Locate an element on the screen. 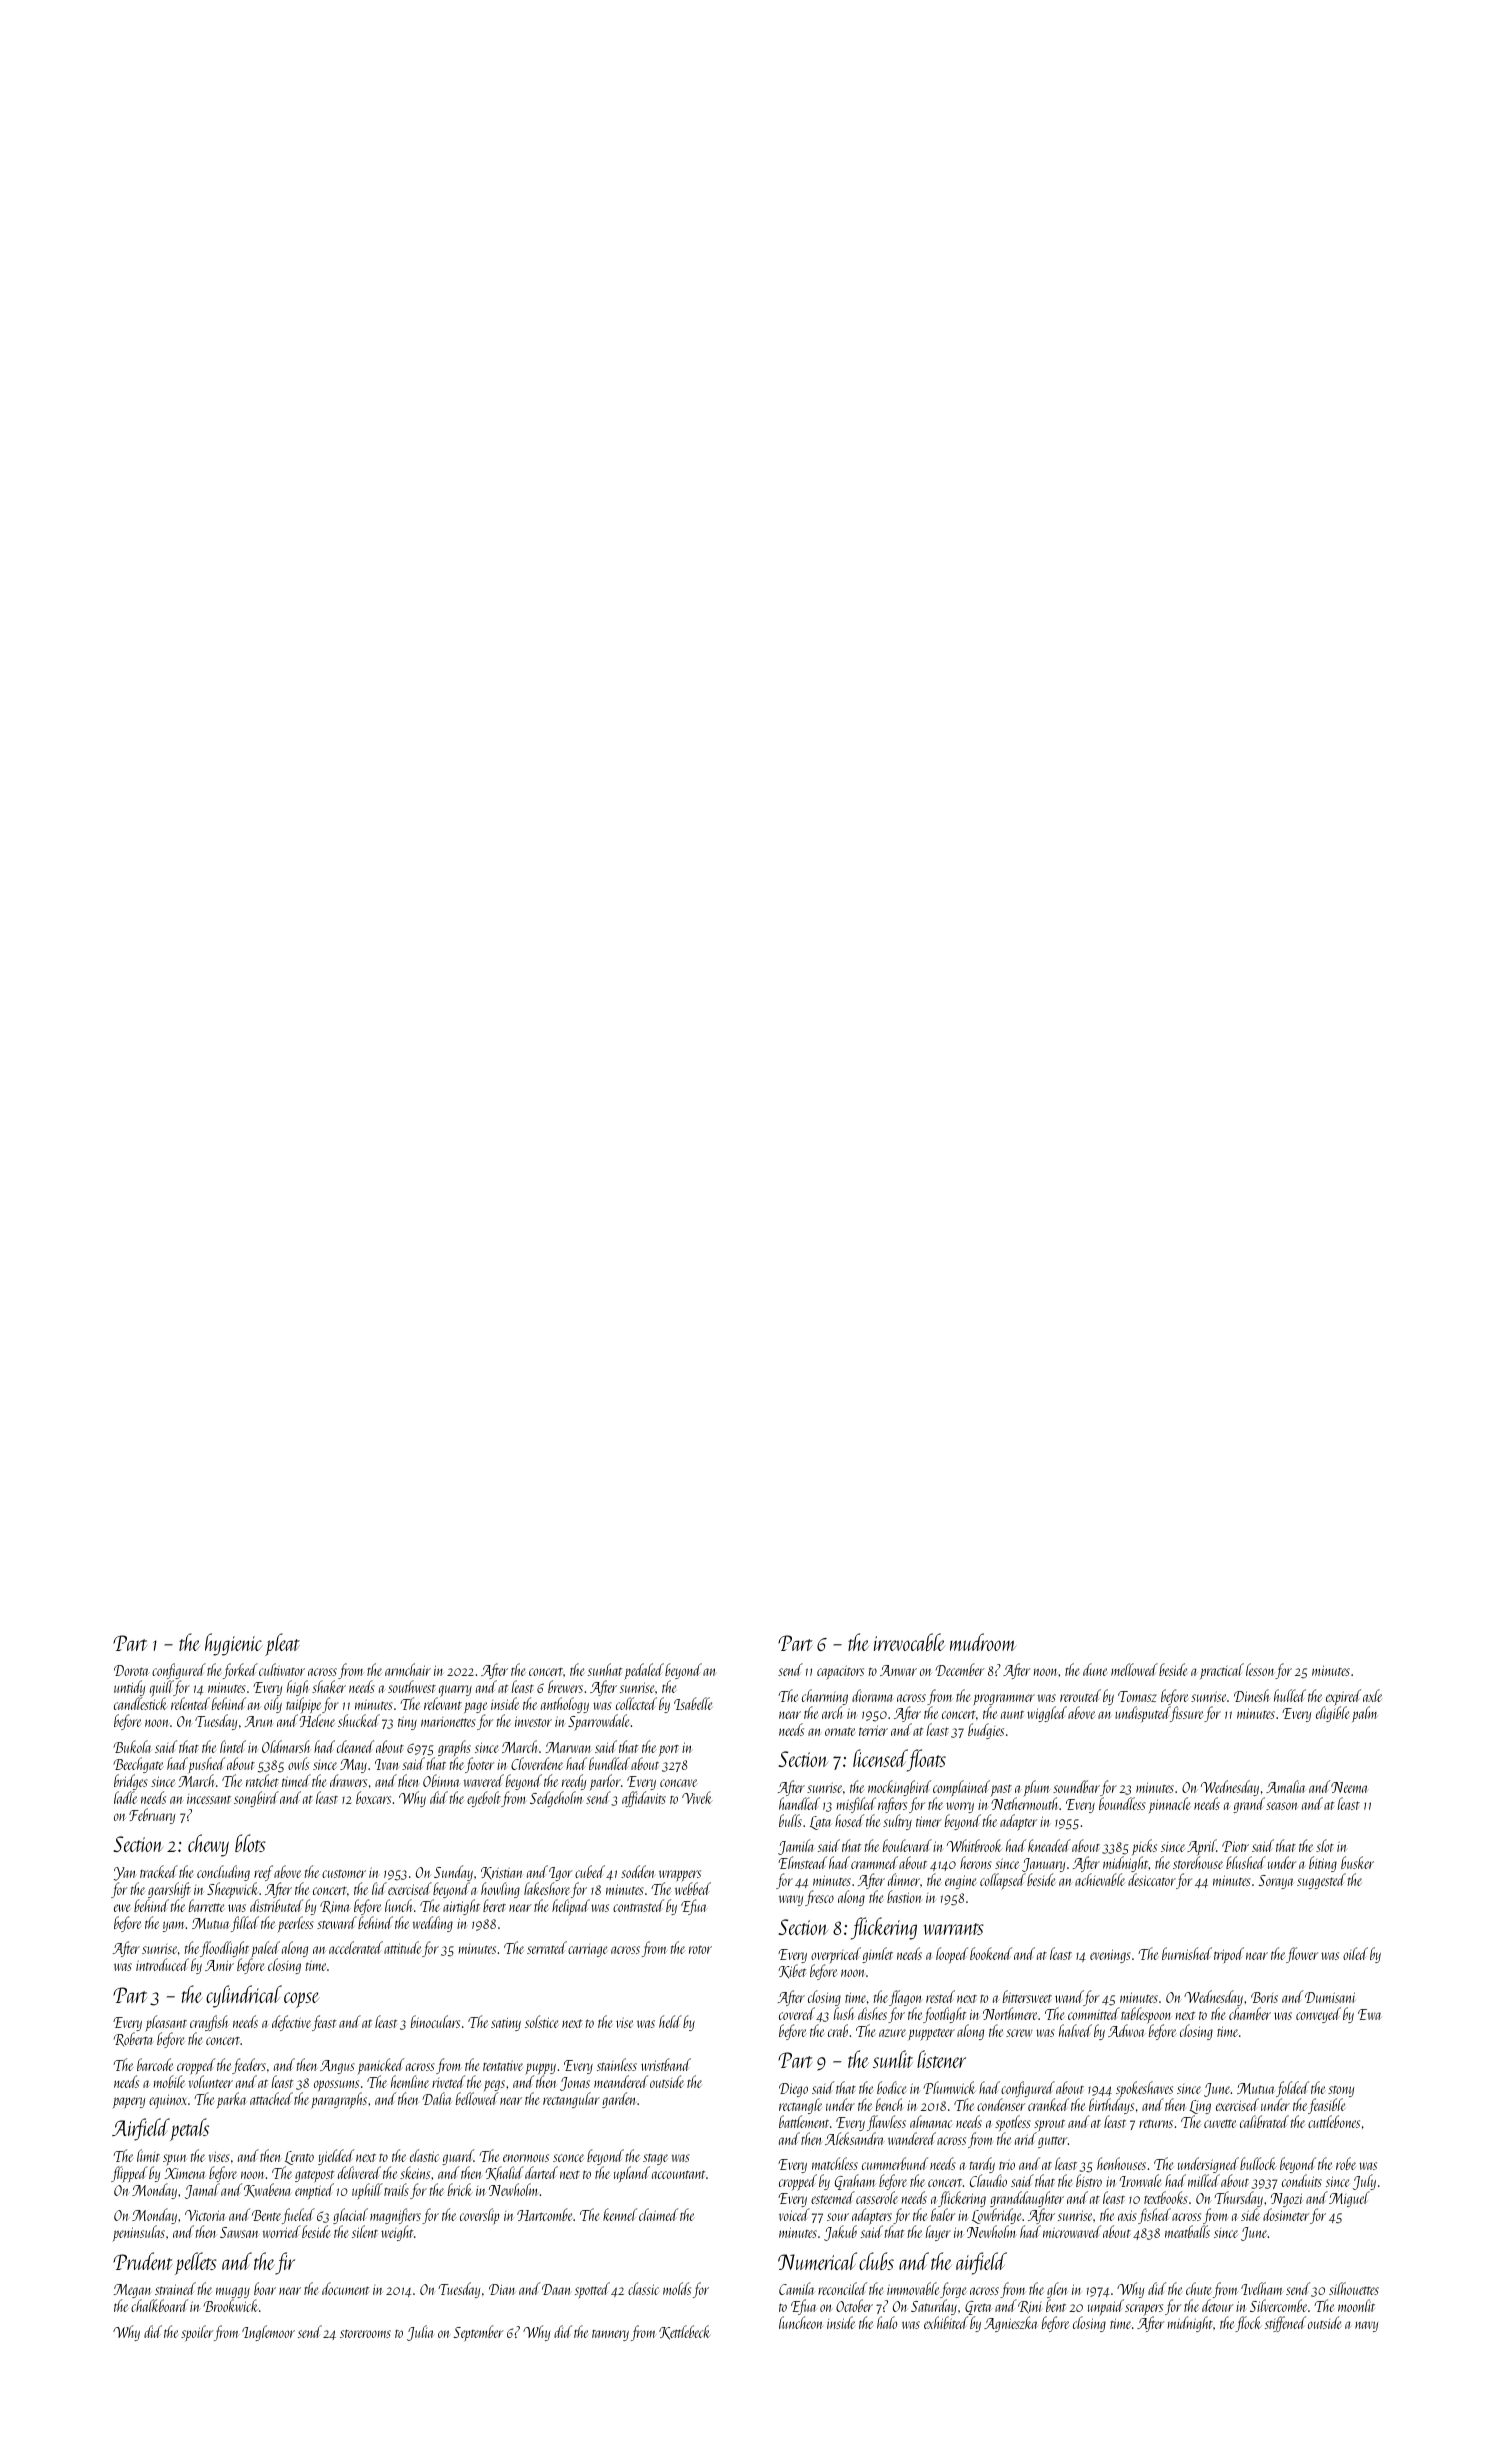 This screenshot has height=2464, width=1496. defective is located at coordinates (291, 2023).
